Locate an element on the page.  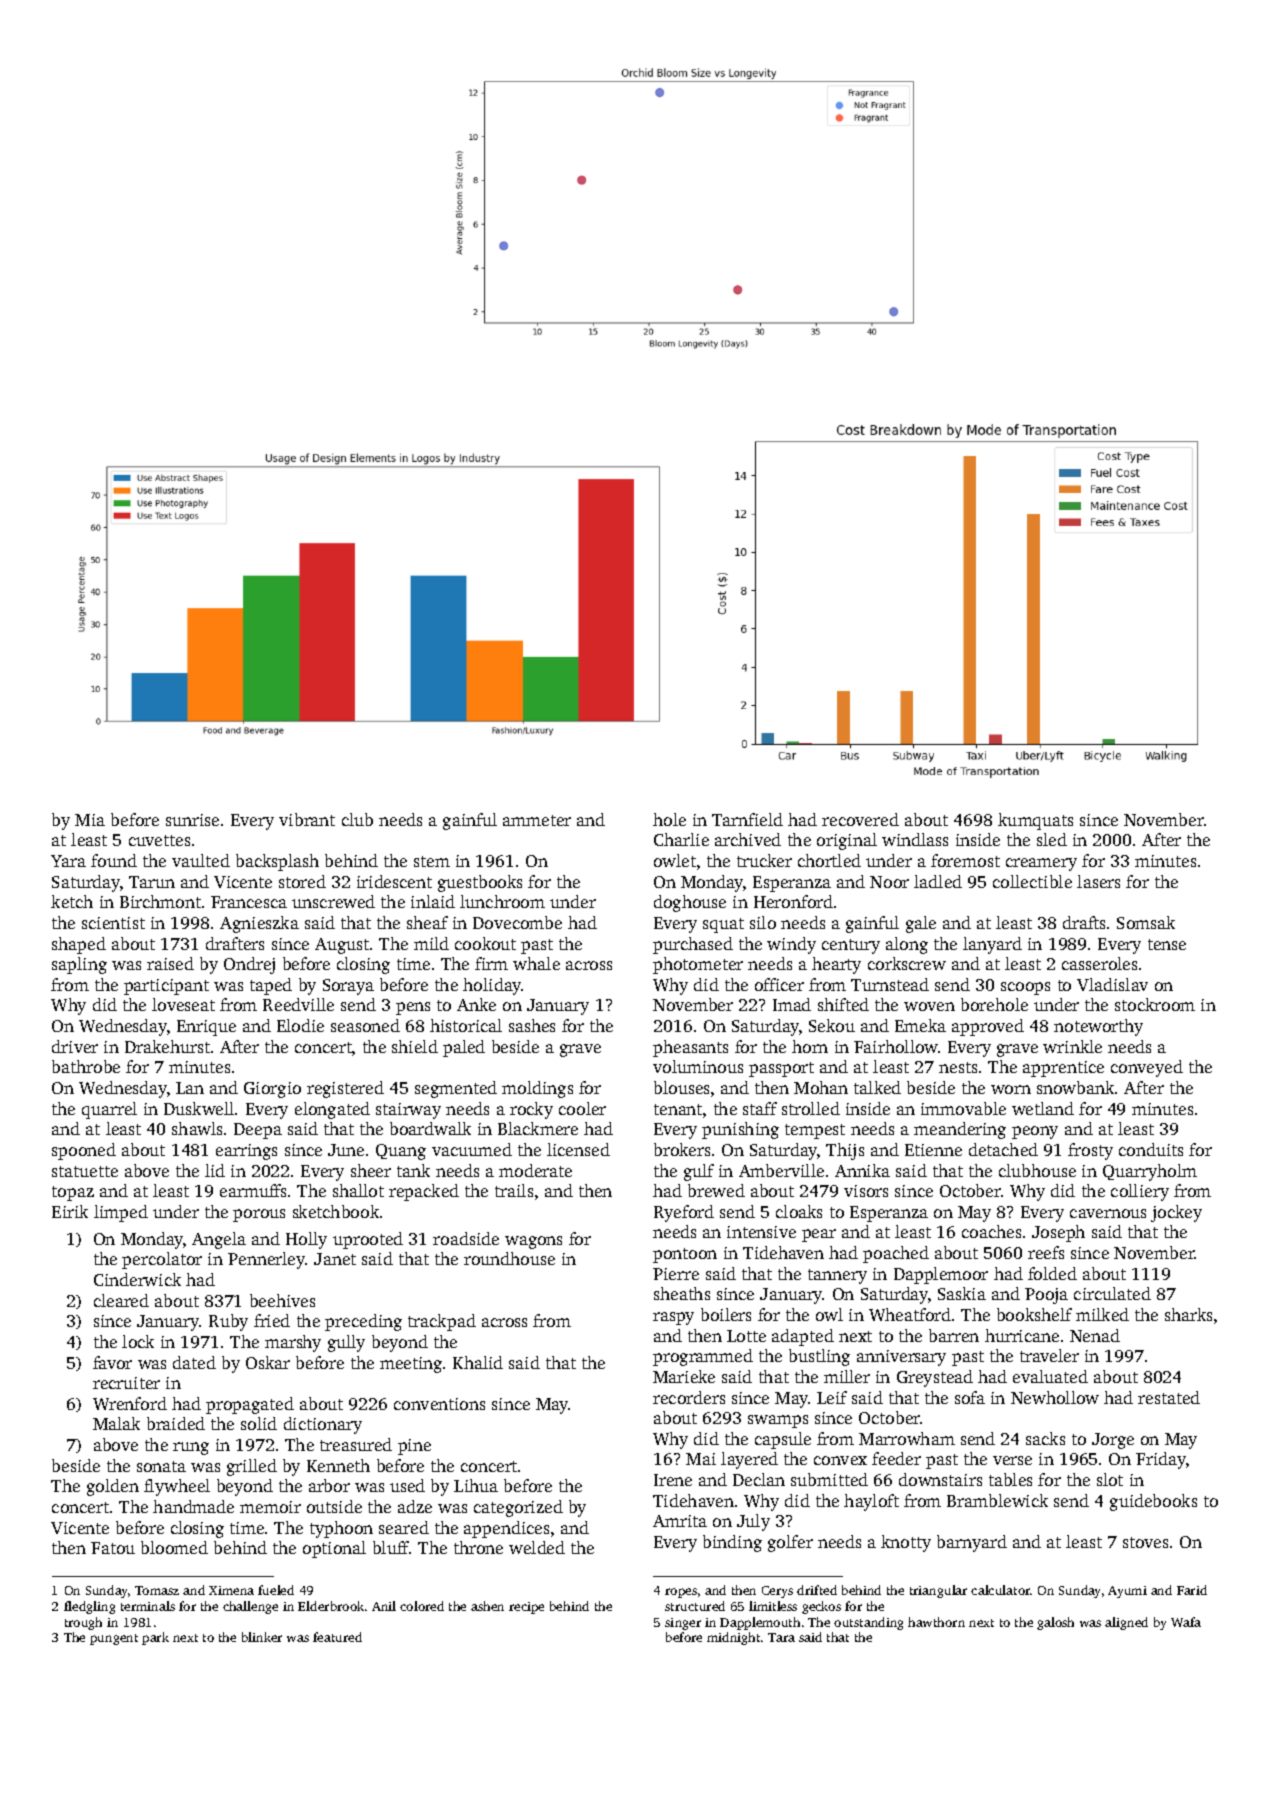
singer is located at coordinates (683, 1624).
